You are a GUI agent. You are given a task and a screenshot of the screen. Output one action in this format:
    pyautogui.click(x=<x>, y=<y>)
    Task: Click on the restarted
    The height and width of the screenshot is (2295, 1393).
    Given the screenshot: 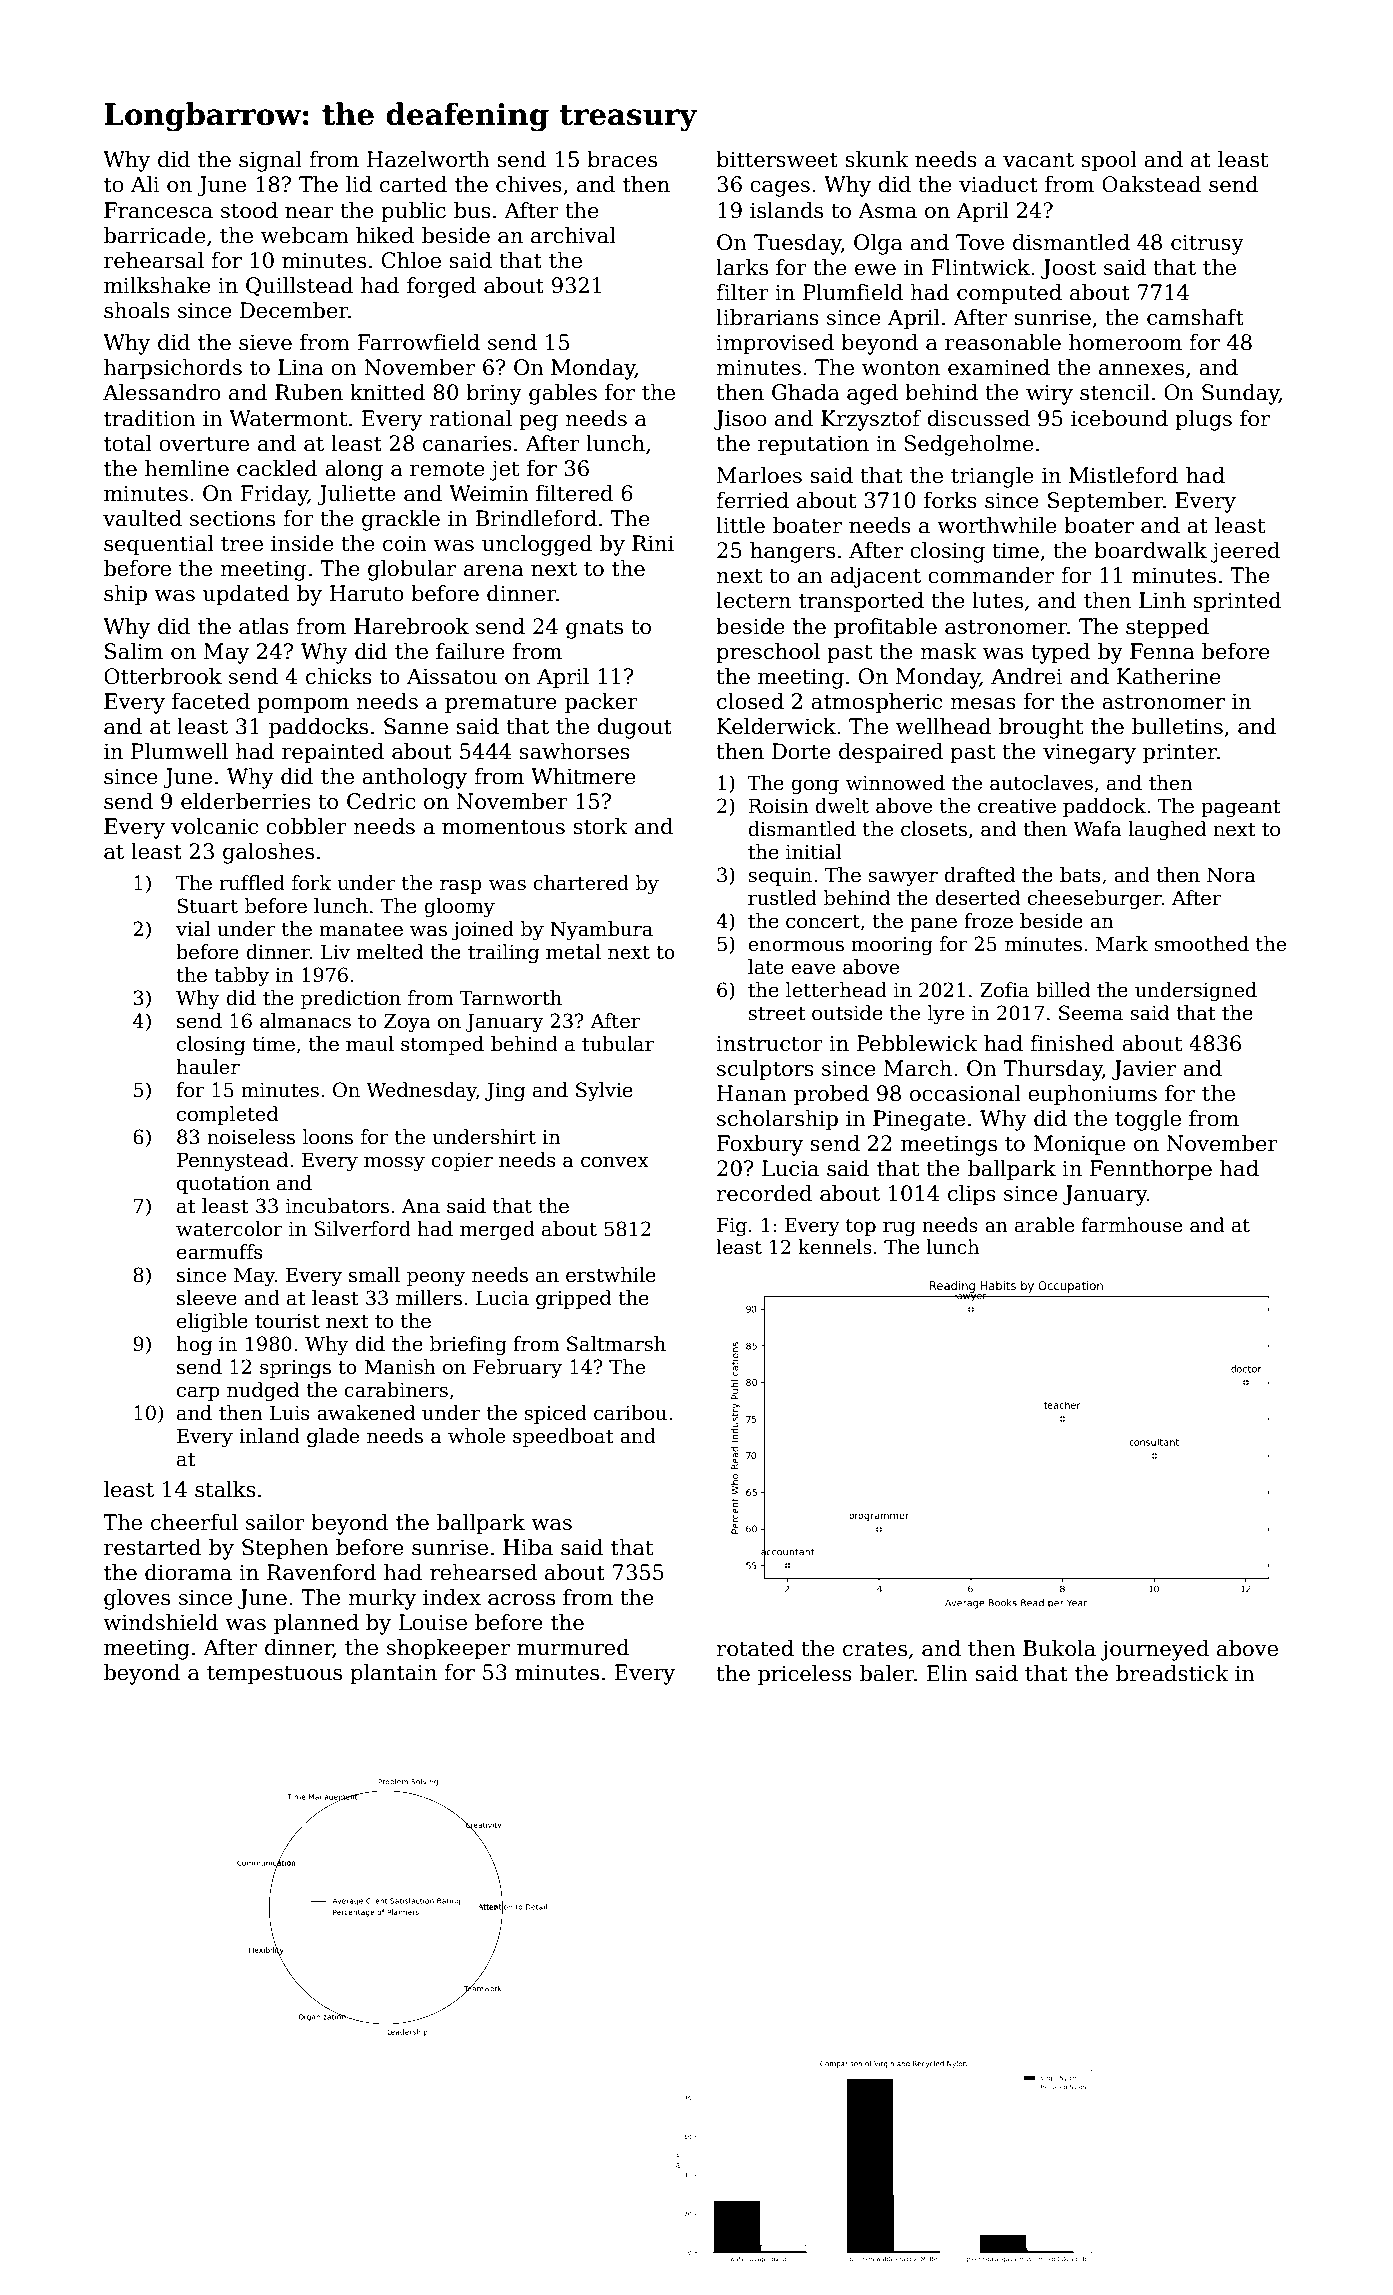 What is the action you would take?
    pyautogui.click(x=153, y=1547)
